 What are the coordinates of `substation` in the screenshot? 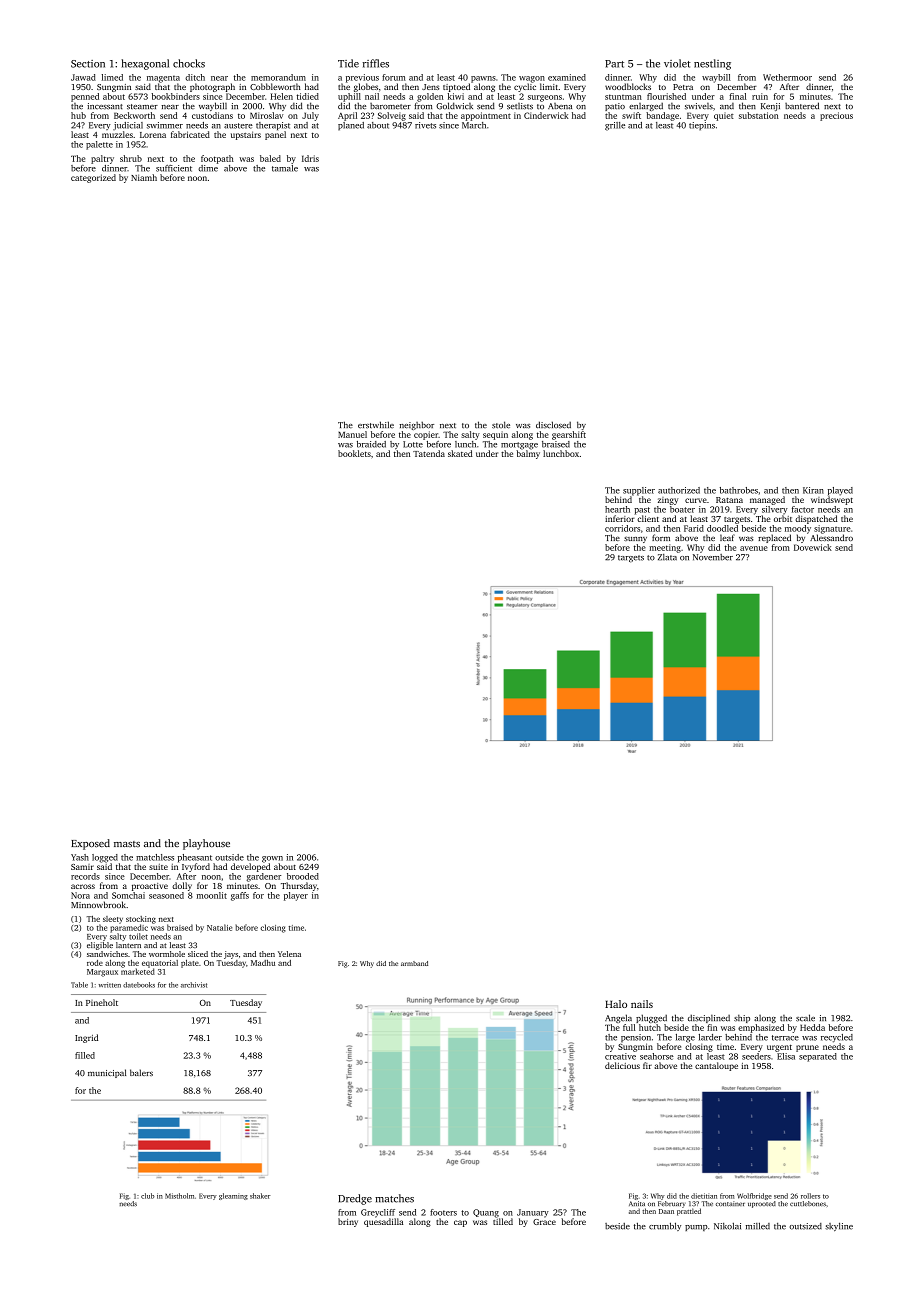 It's located at (759, 115).
